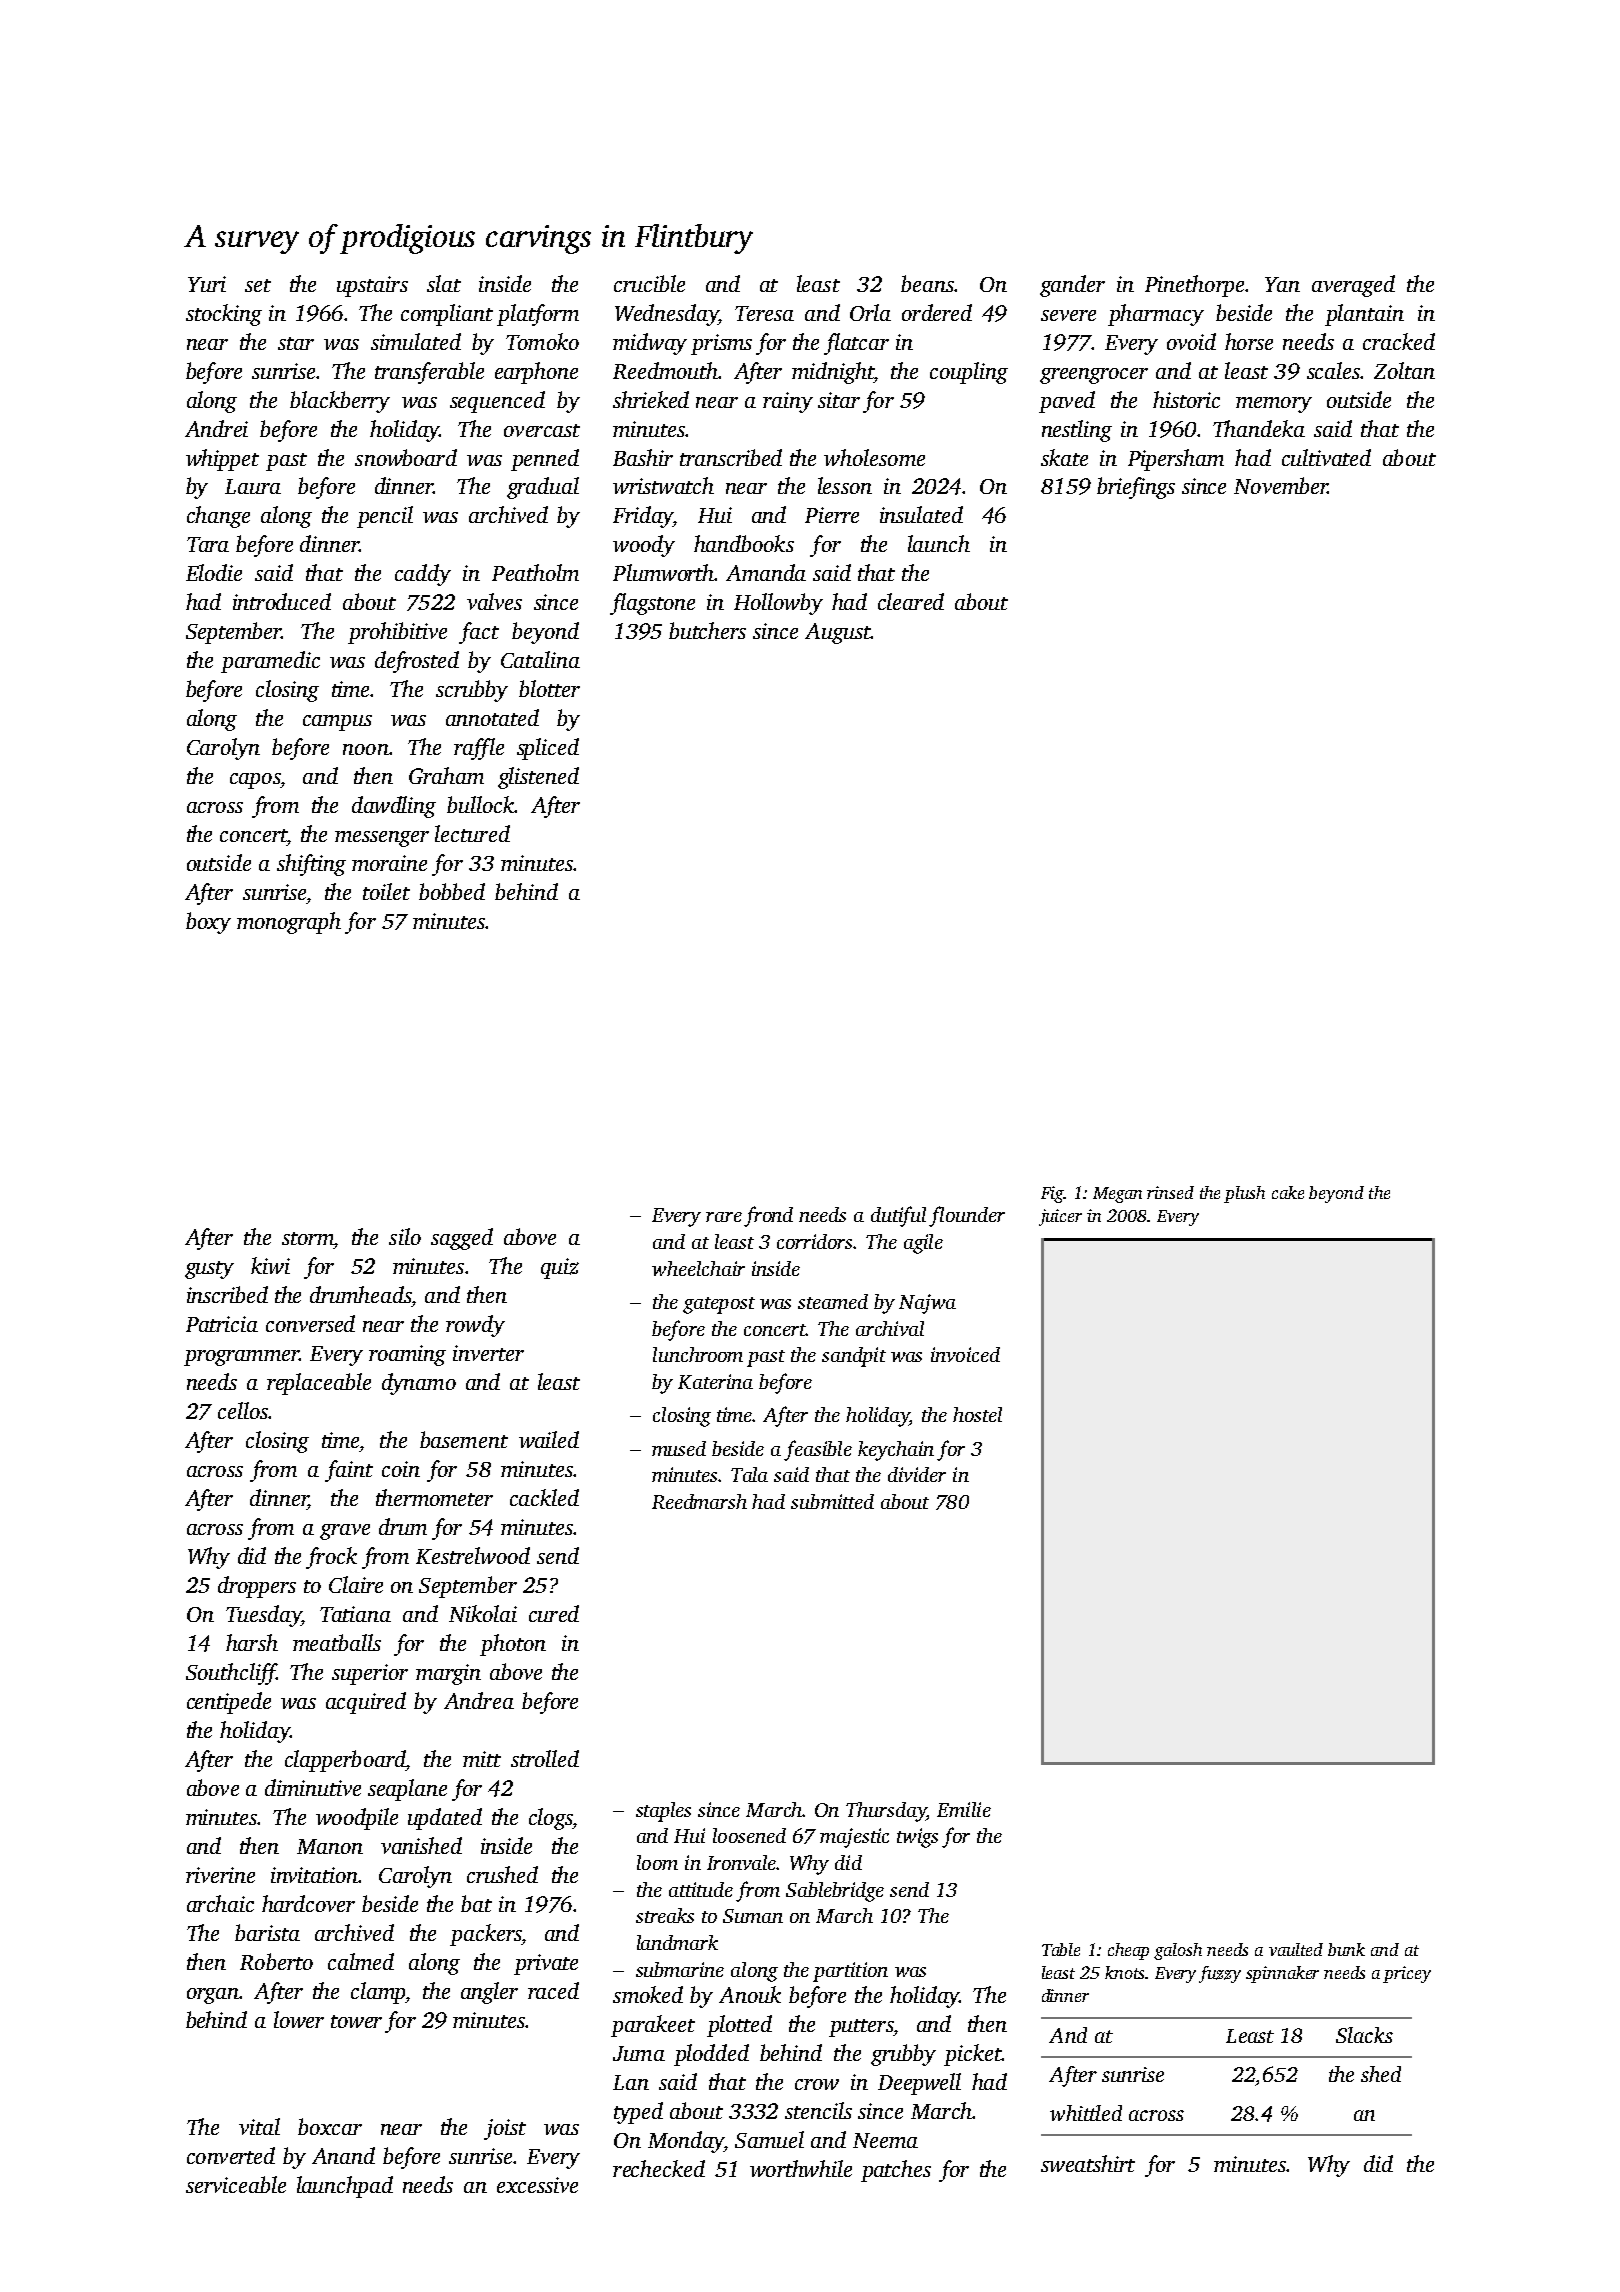 This screenshot has width=1620, height=2292. I want to click on stocking, so click(224, 315).
